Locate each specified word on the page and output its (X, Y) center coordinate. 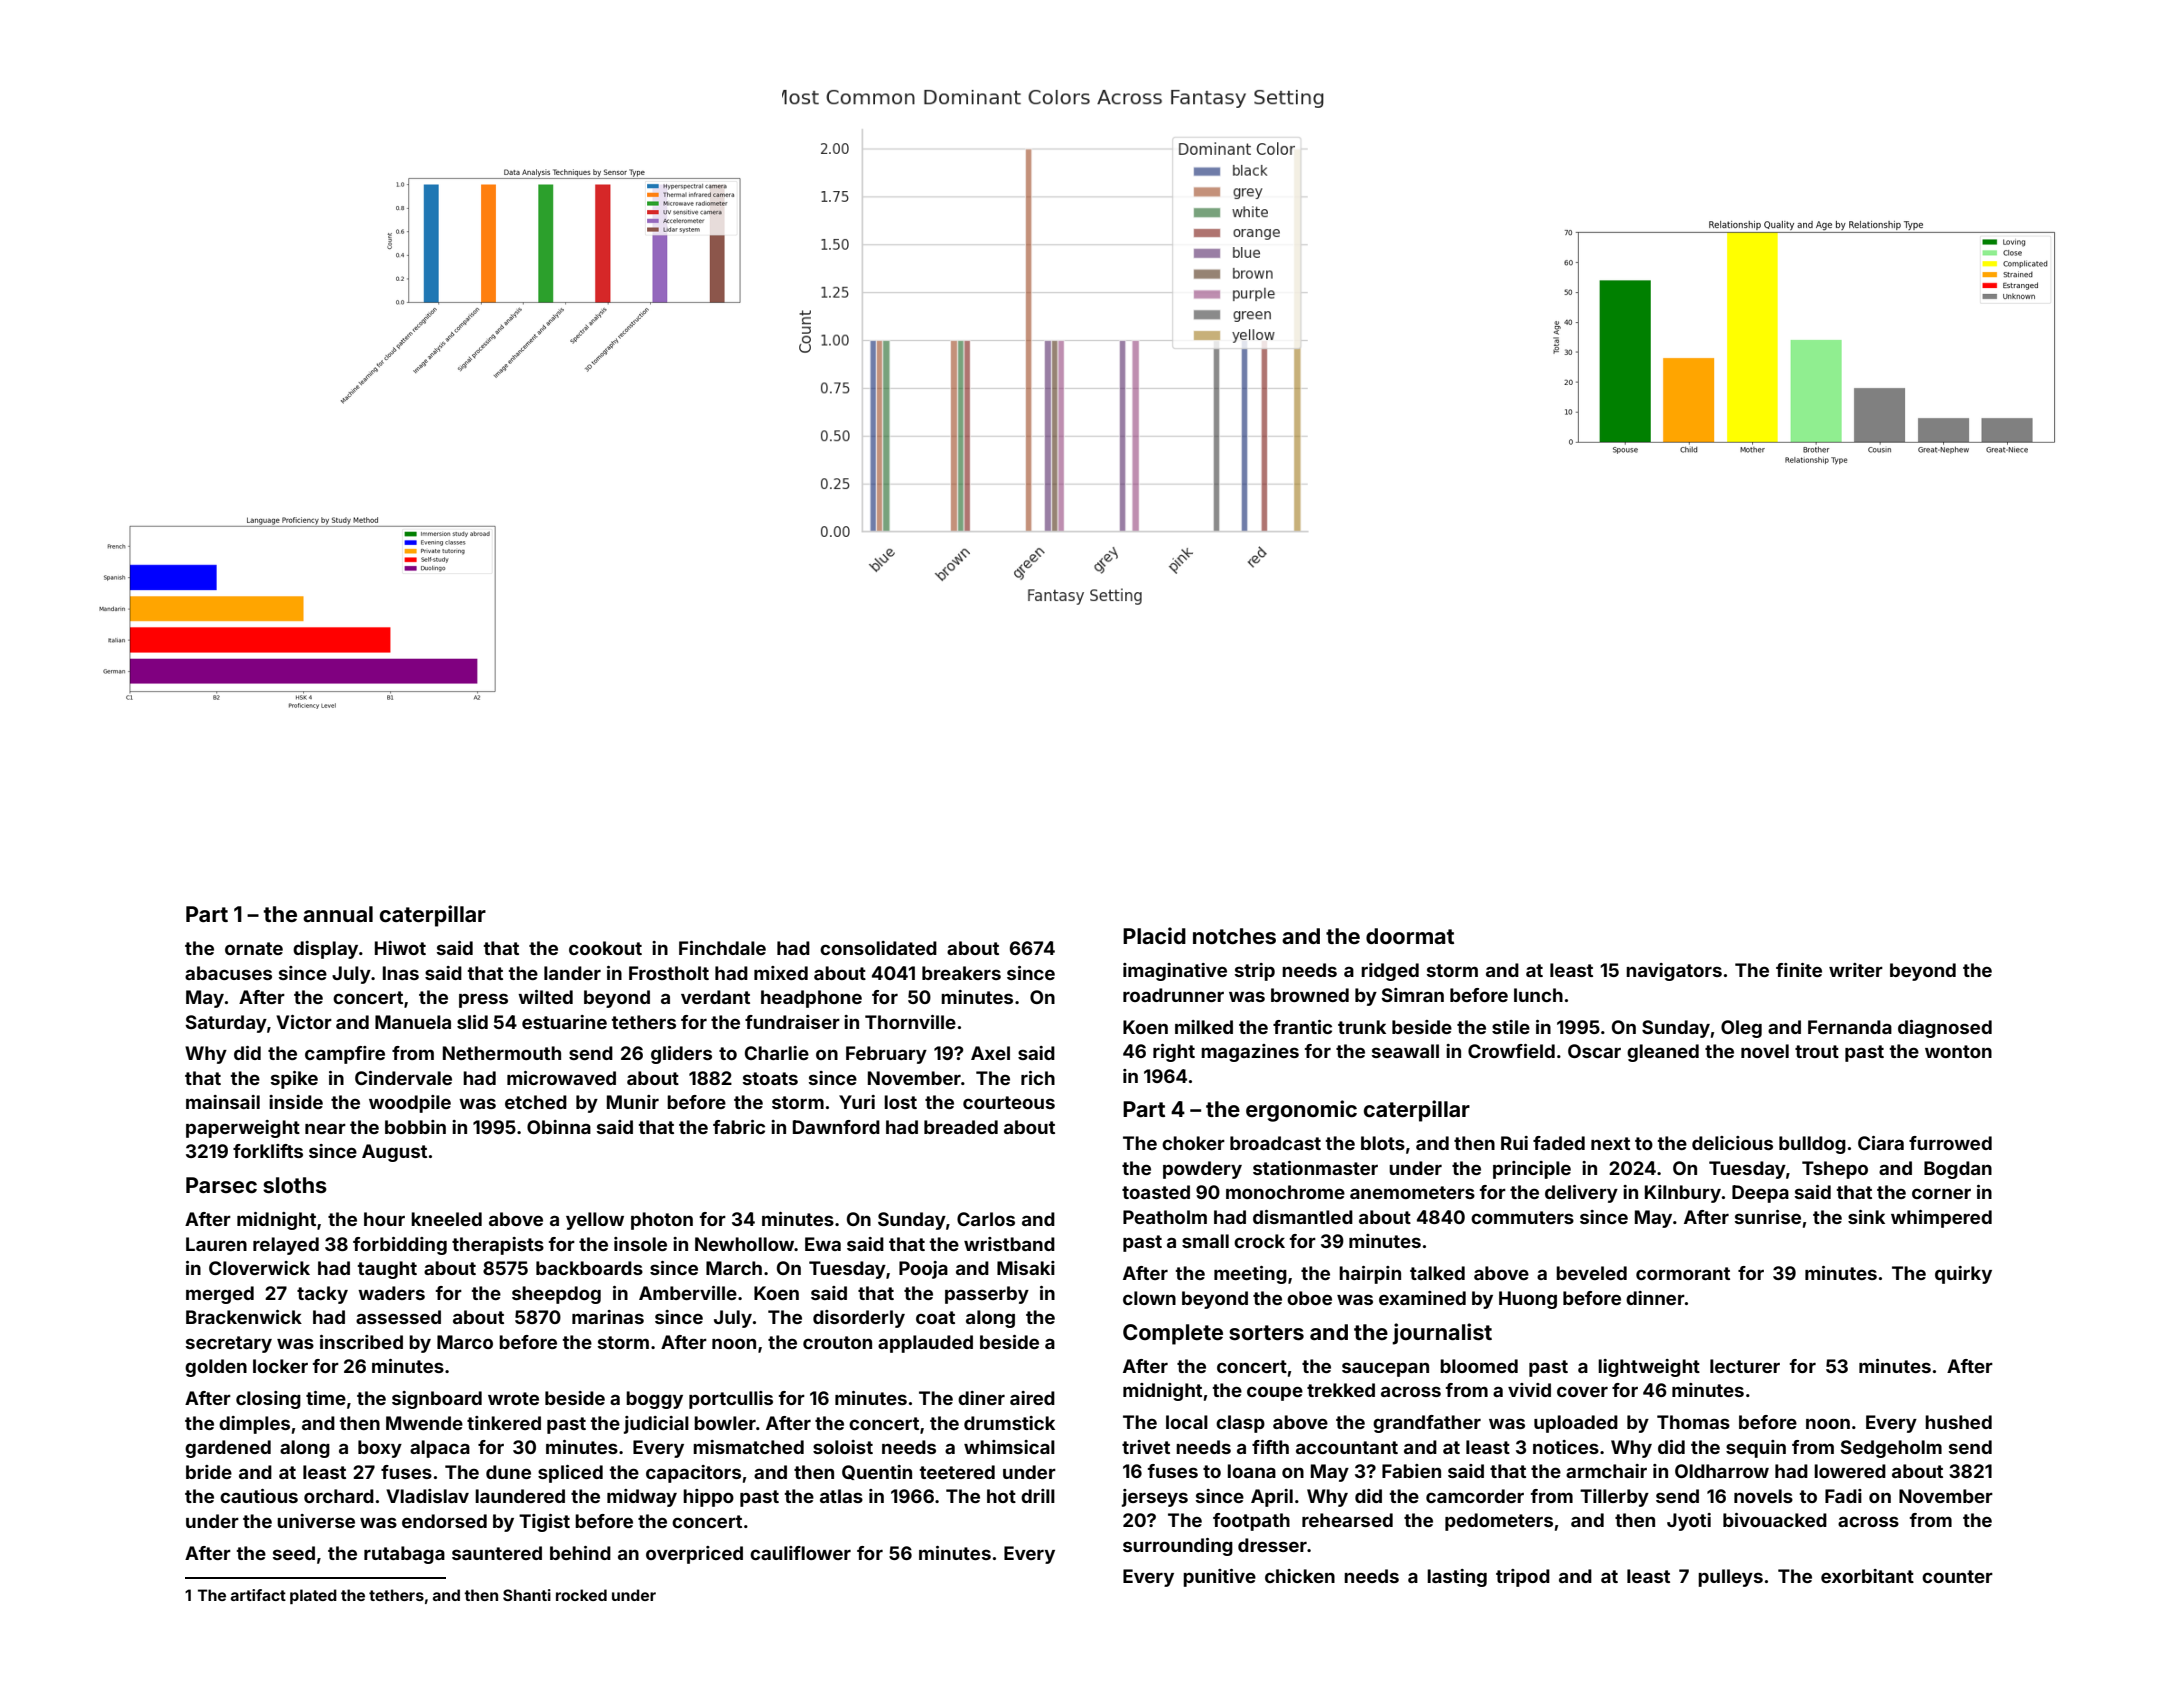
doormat (1410, 936)
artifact (258, 1595)
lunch (1538, 995)
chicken (1300, 1576)
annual (338, 914)
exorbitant (1867, 1576)
